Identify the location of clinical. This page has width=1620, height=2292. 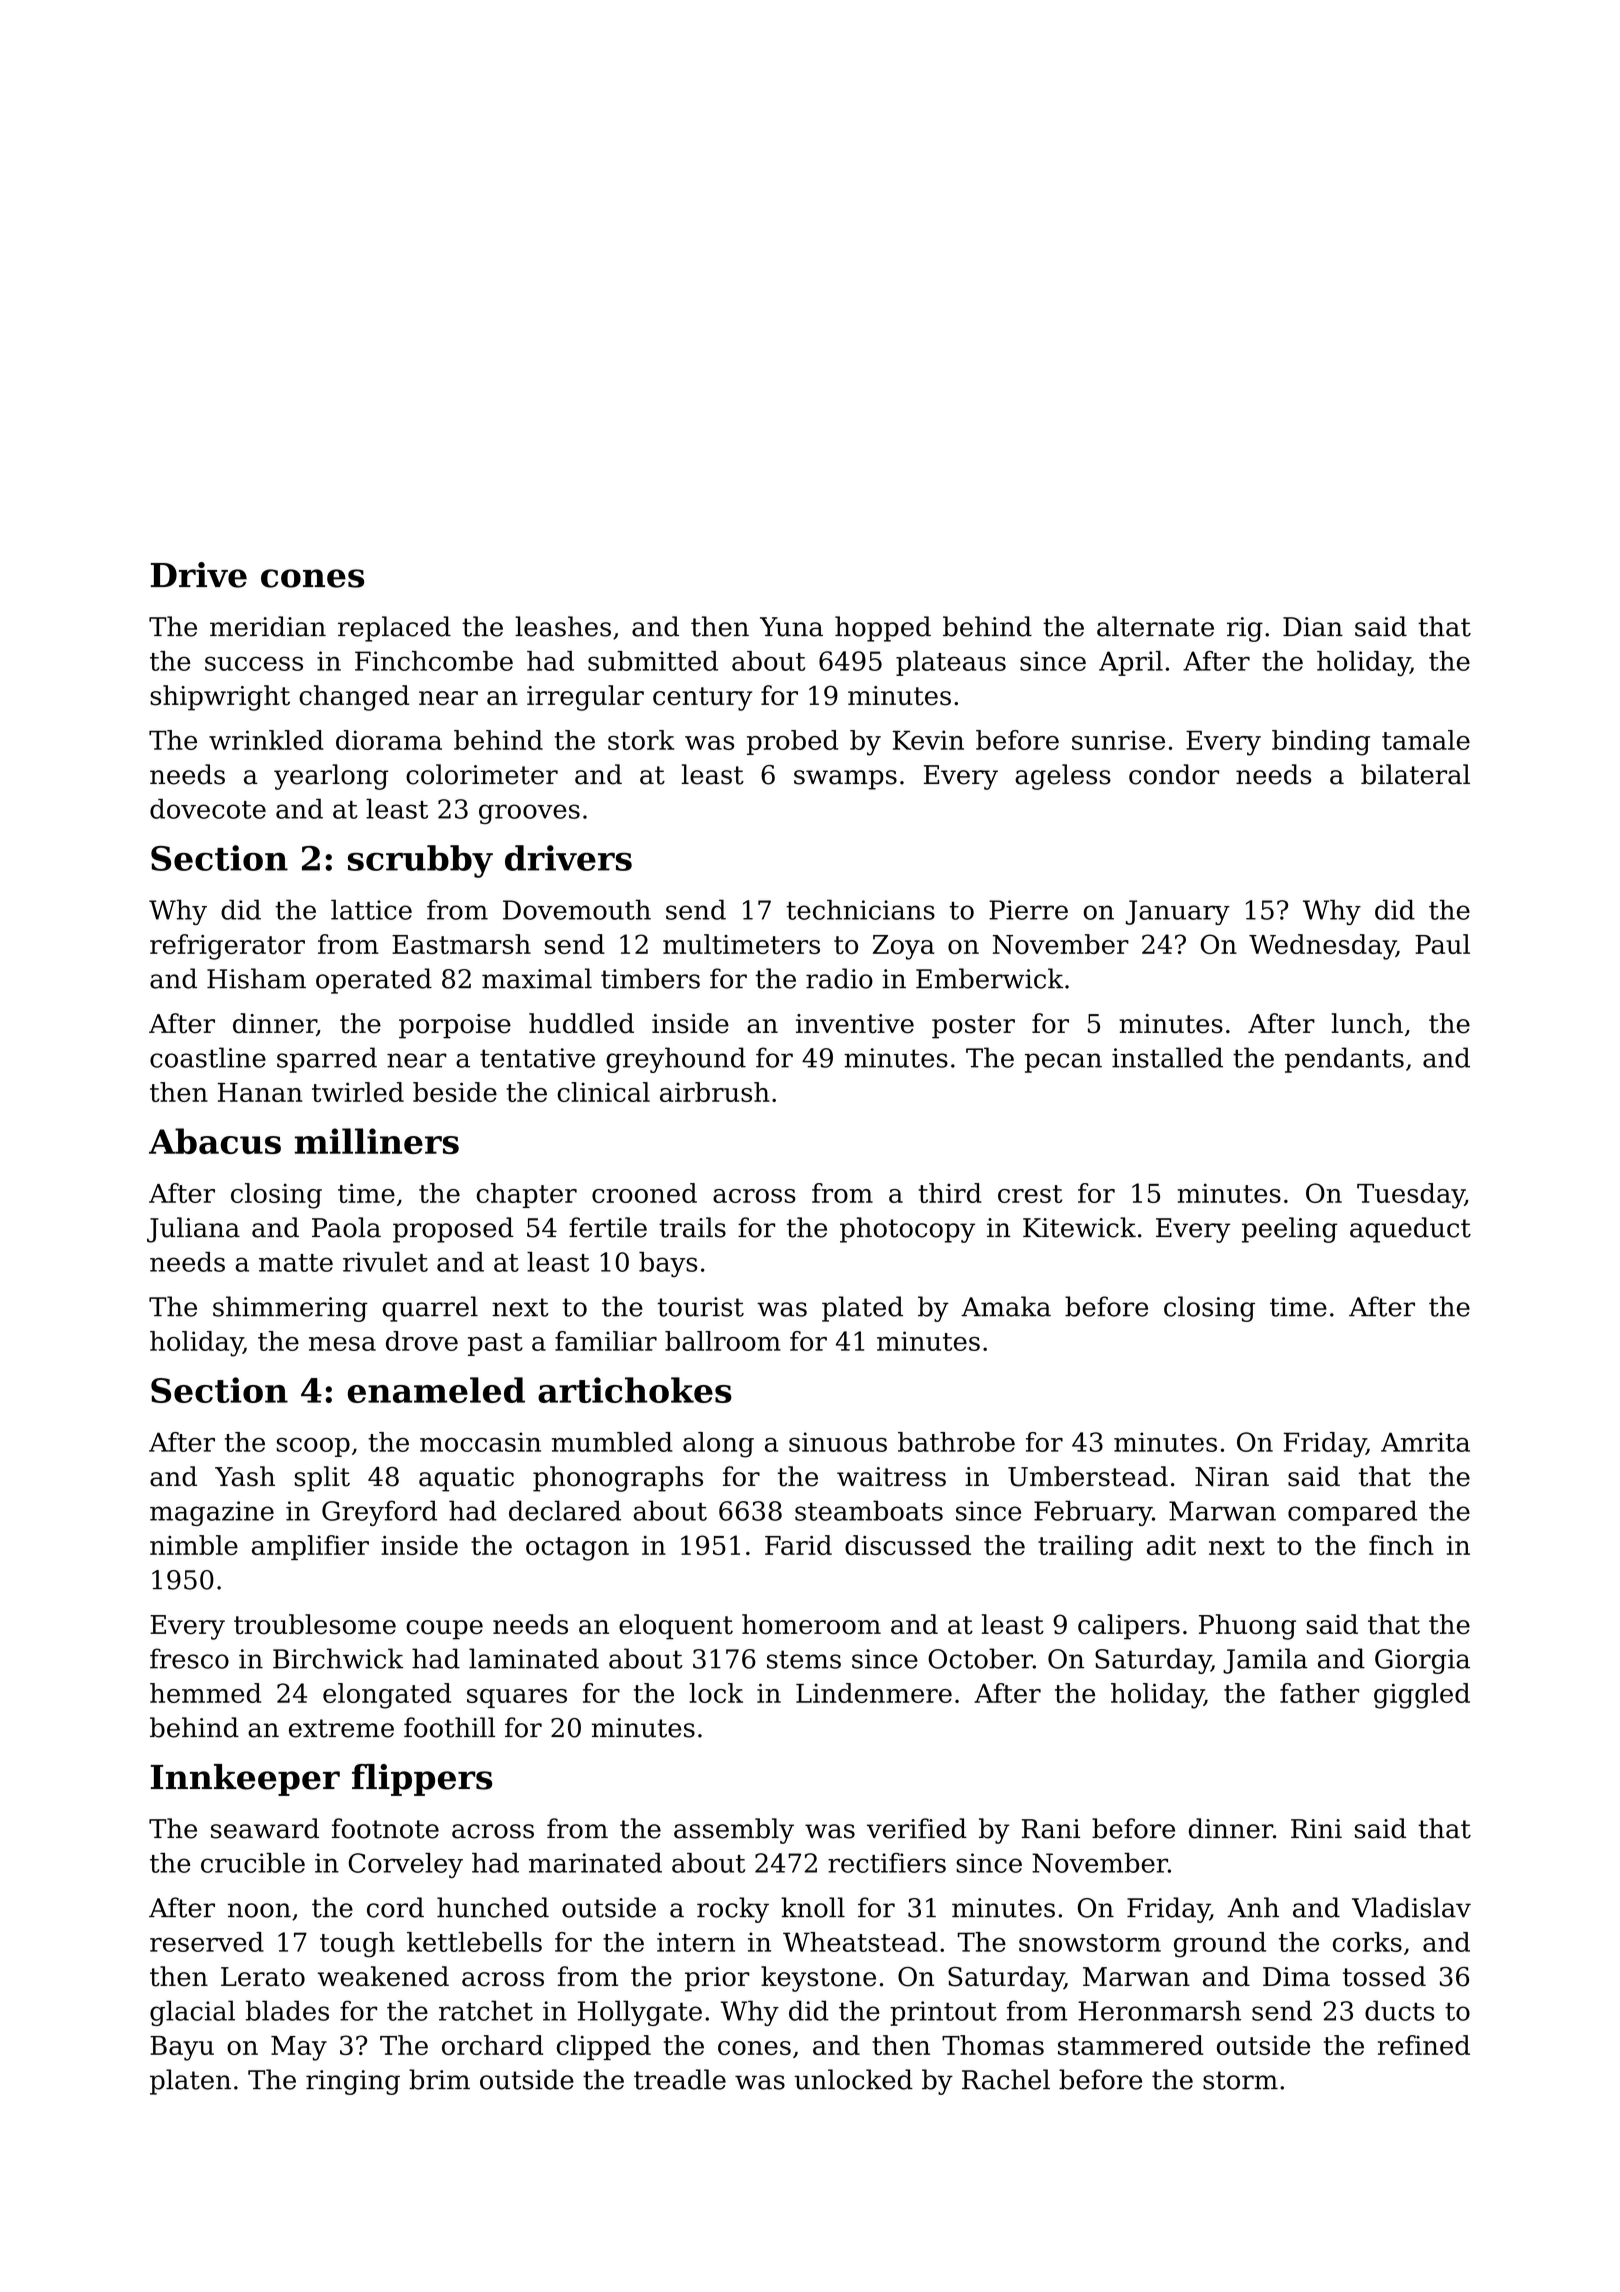
(603, 1092).
